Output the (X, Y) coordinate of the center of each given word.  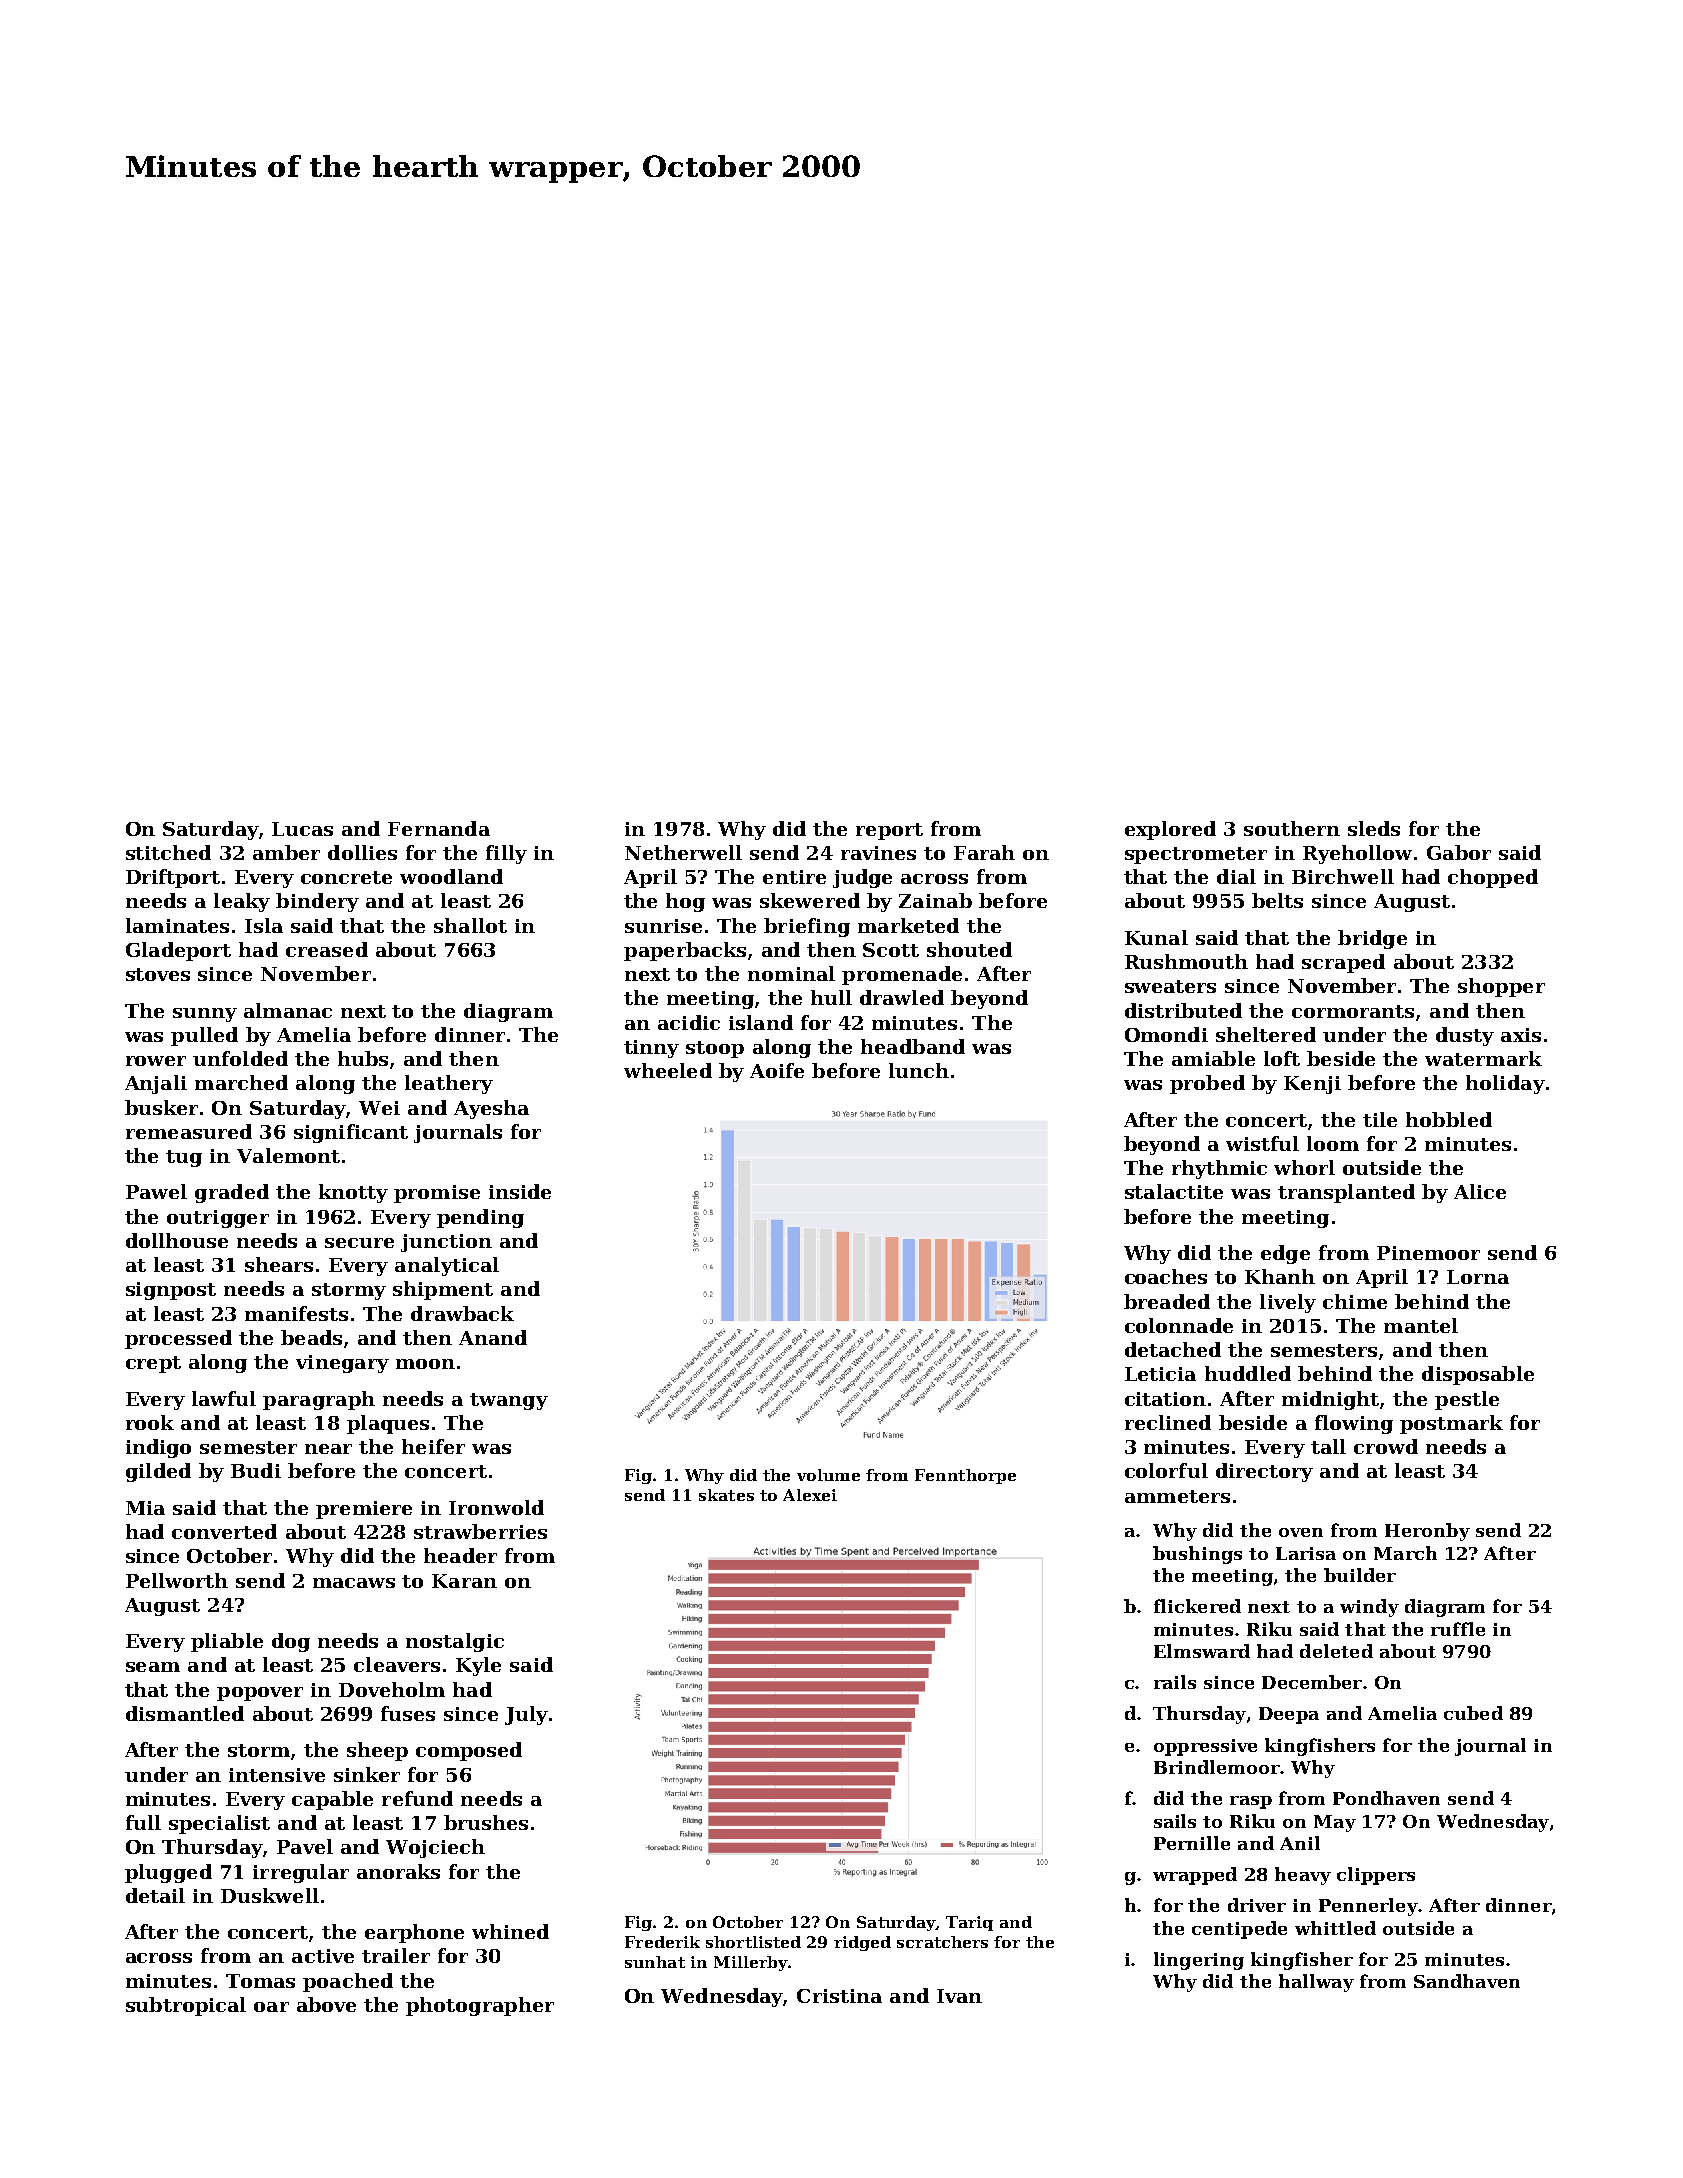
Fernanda (439, 828)
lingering (1199, 1961)
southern (1292, 828)
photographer (480, 2006)
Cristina (839, 1996)
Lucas (302, 829)
